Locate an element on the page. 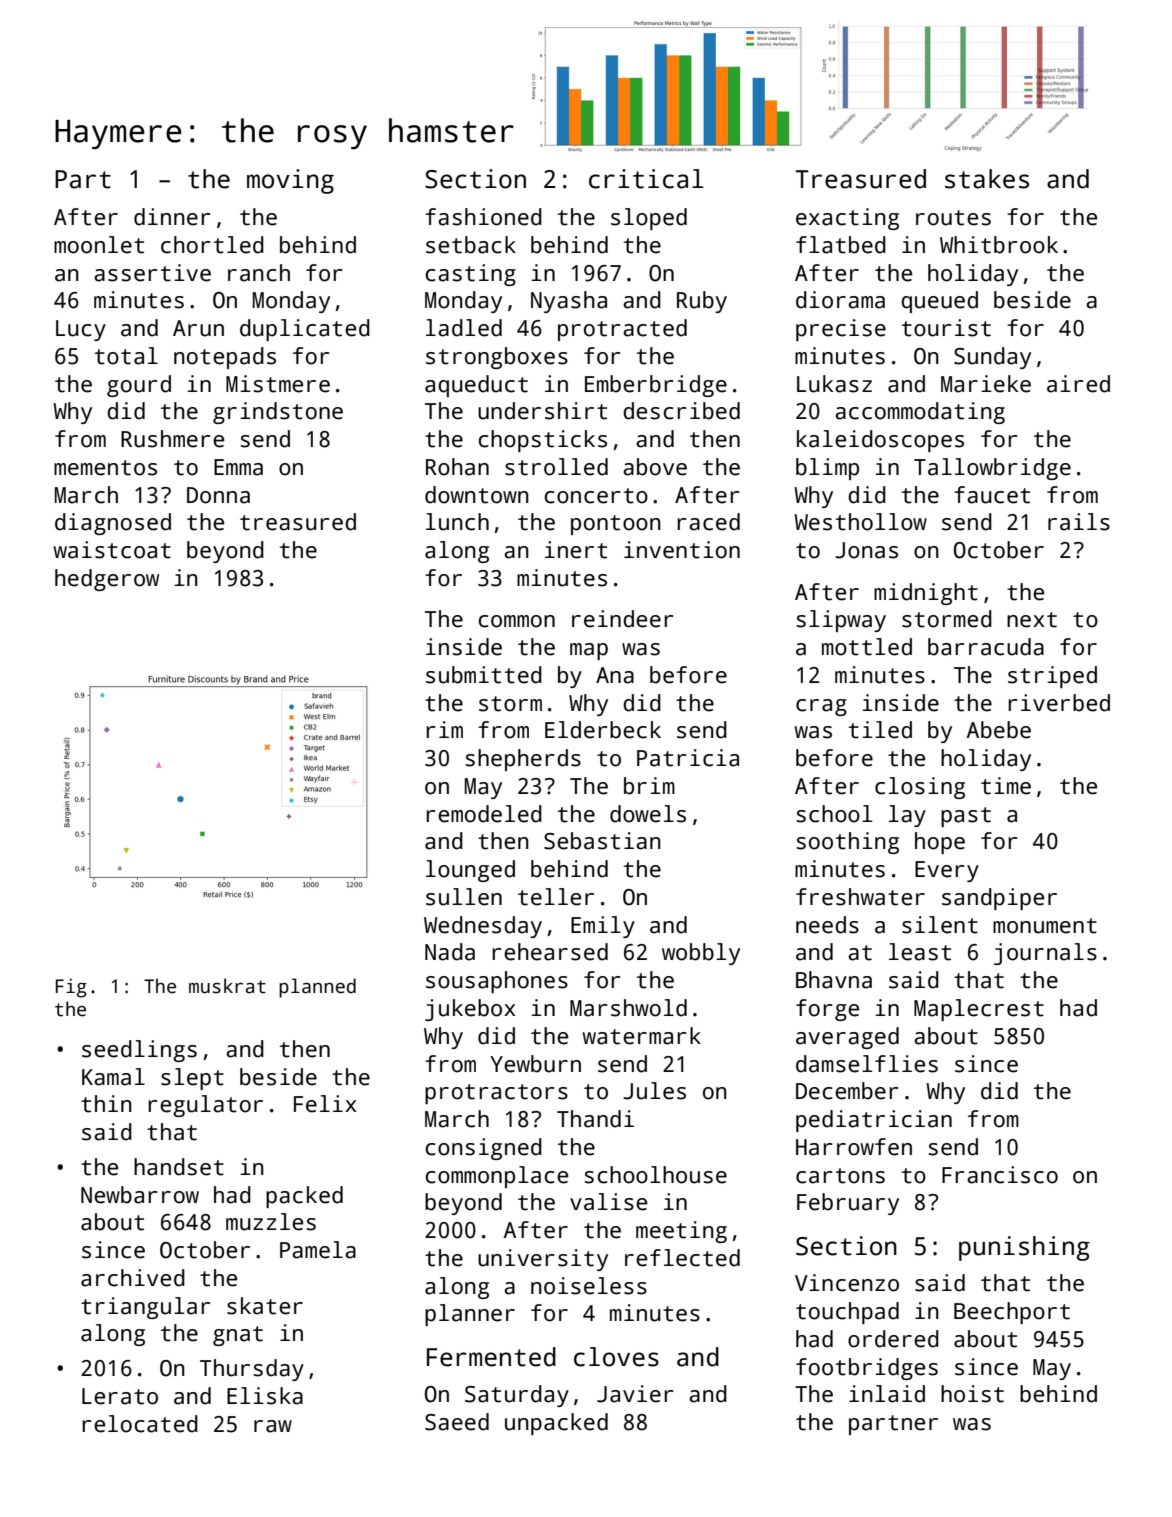  Thandi is located at coordinates (595, 1119).
